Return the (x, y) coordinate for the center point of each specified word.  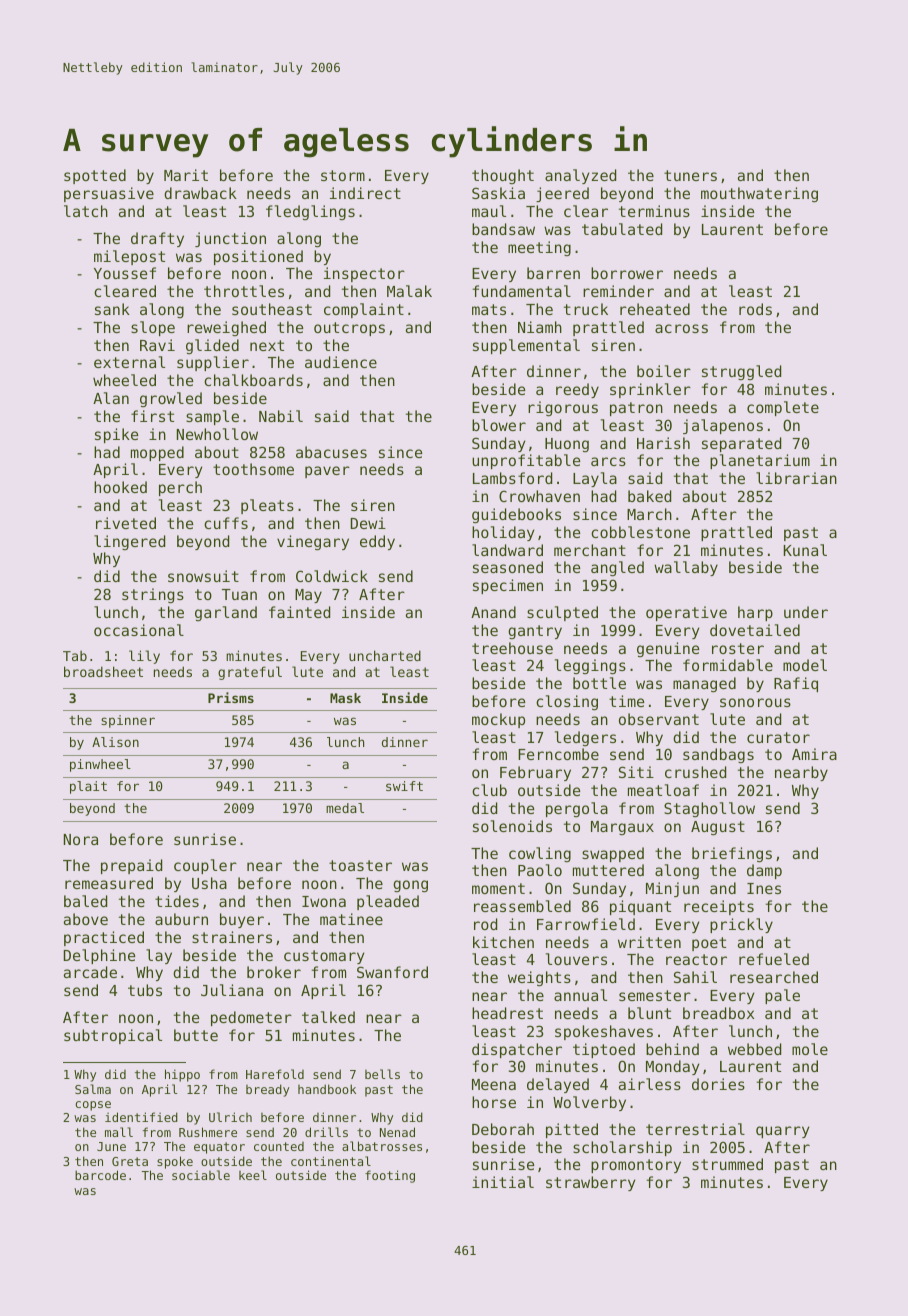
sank (112, 309)
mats (489, 309)
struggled (741, 372)
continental (331, 1161)
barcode (100, 1175)
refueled (774, 959)
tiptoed (604, 1050)
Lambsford (512, 478)
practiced (104, 938)
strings (153, 595)
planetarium (760, 461)
